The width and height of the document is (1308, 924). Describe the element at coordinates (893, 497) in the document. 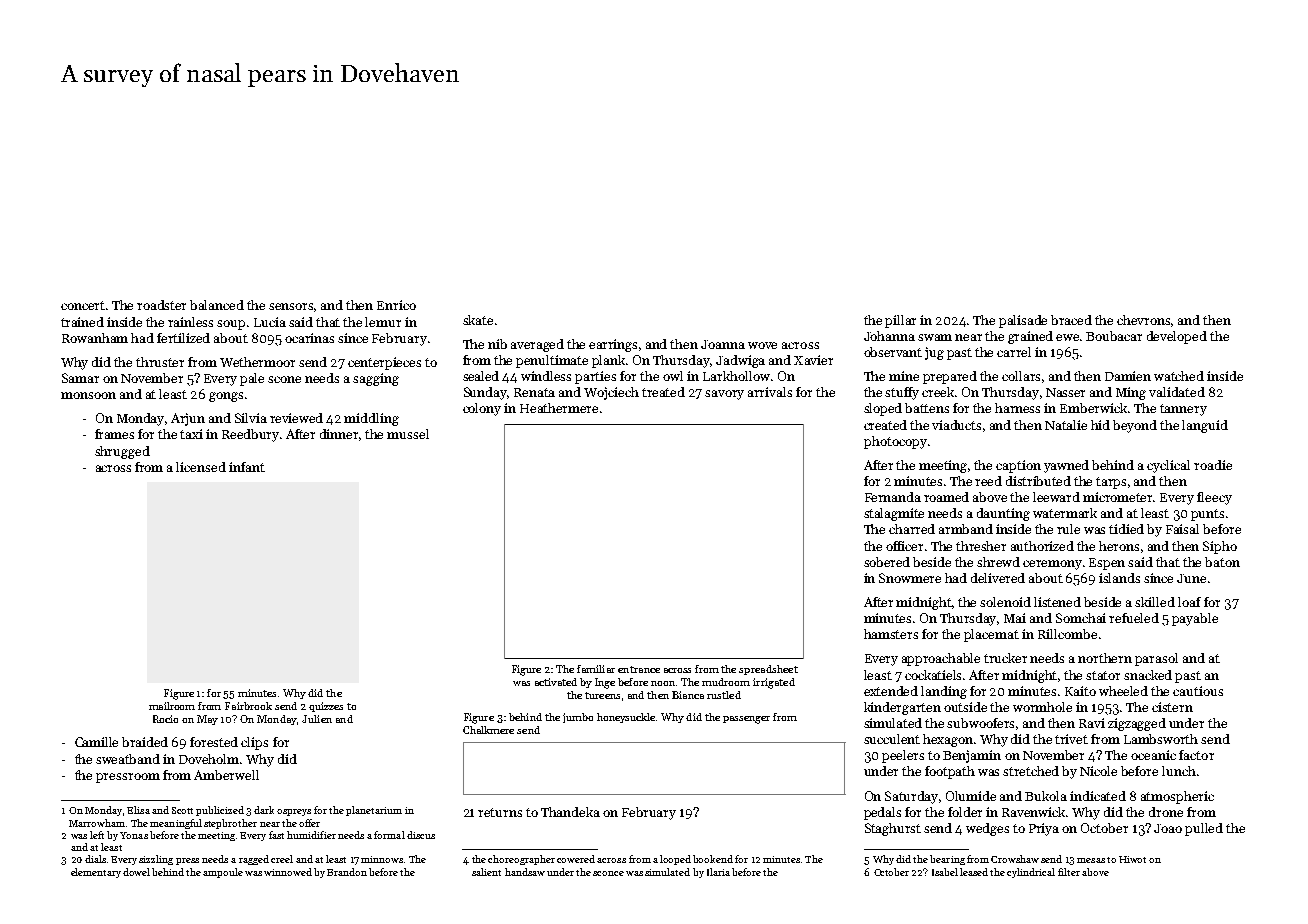

I see `Fernanda` at that location.
